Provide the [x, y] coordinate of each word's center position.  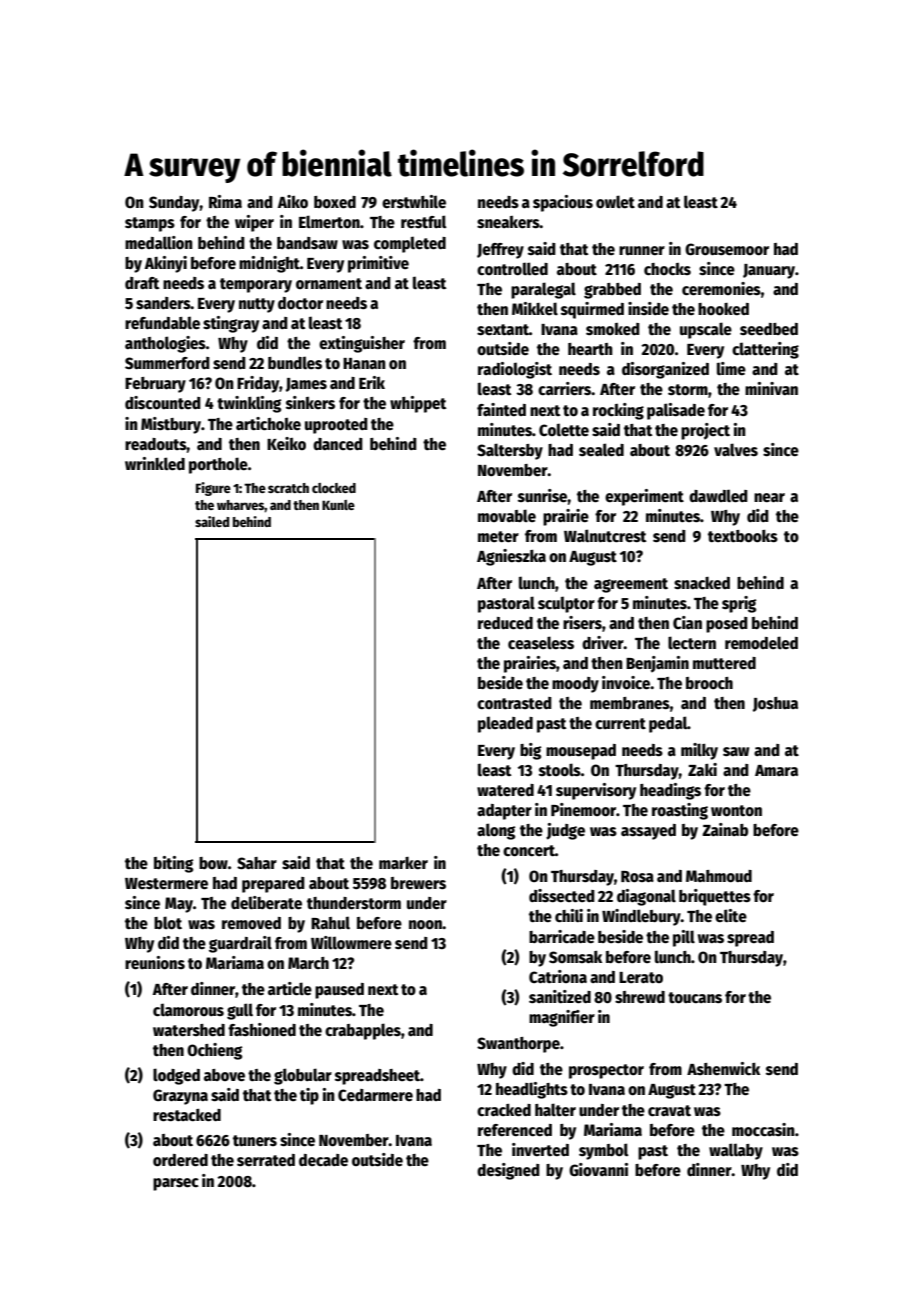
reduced [505, 623]
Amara [776, 770]
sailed [212, 521]
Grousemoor [727, 249]
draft [142, 283]
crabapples [363, 1031]
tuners [255, 1140]
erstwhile [414, 202]
